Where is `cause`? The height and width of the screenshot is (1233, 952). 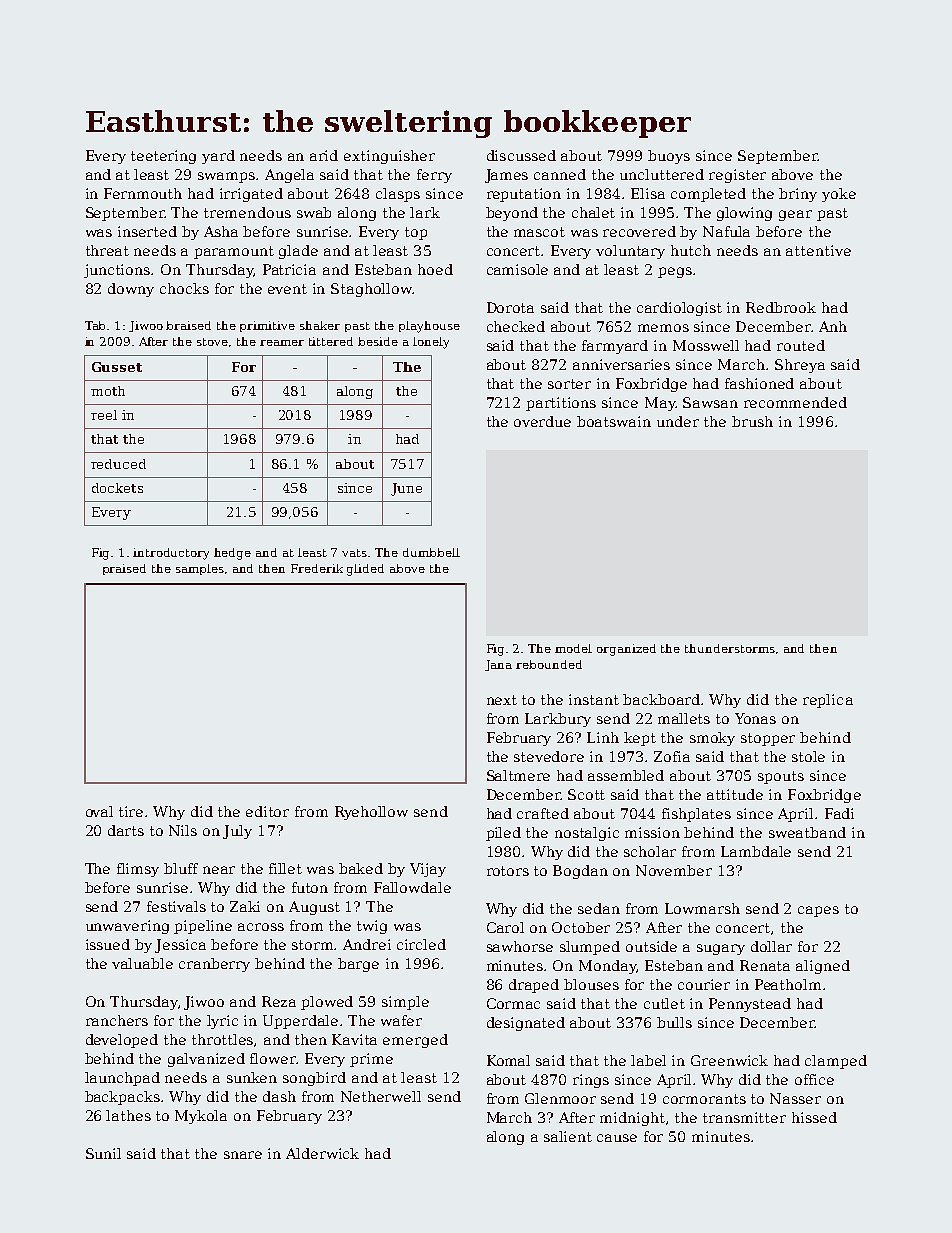
cause is located at coordinates (617, 1138).
